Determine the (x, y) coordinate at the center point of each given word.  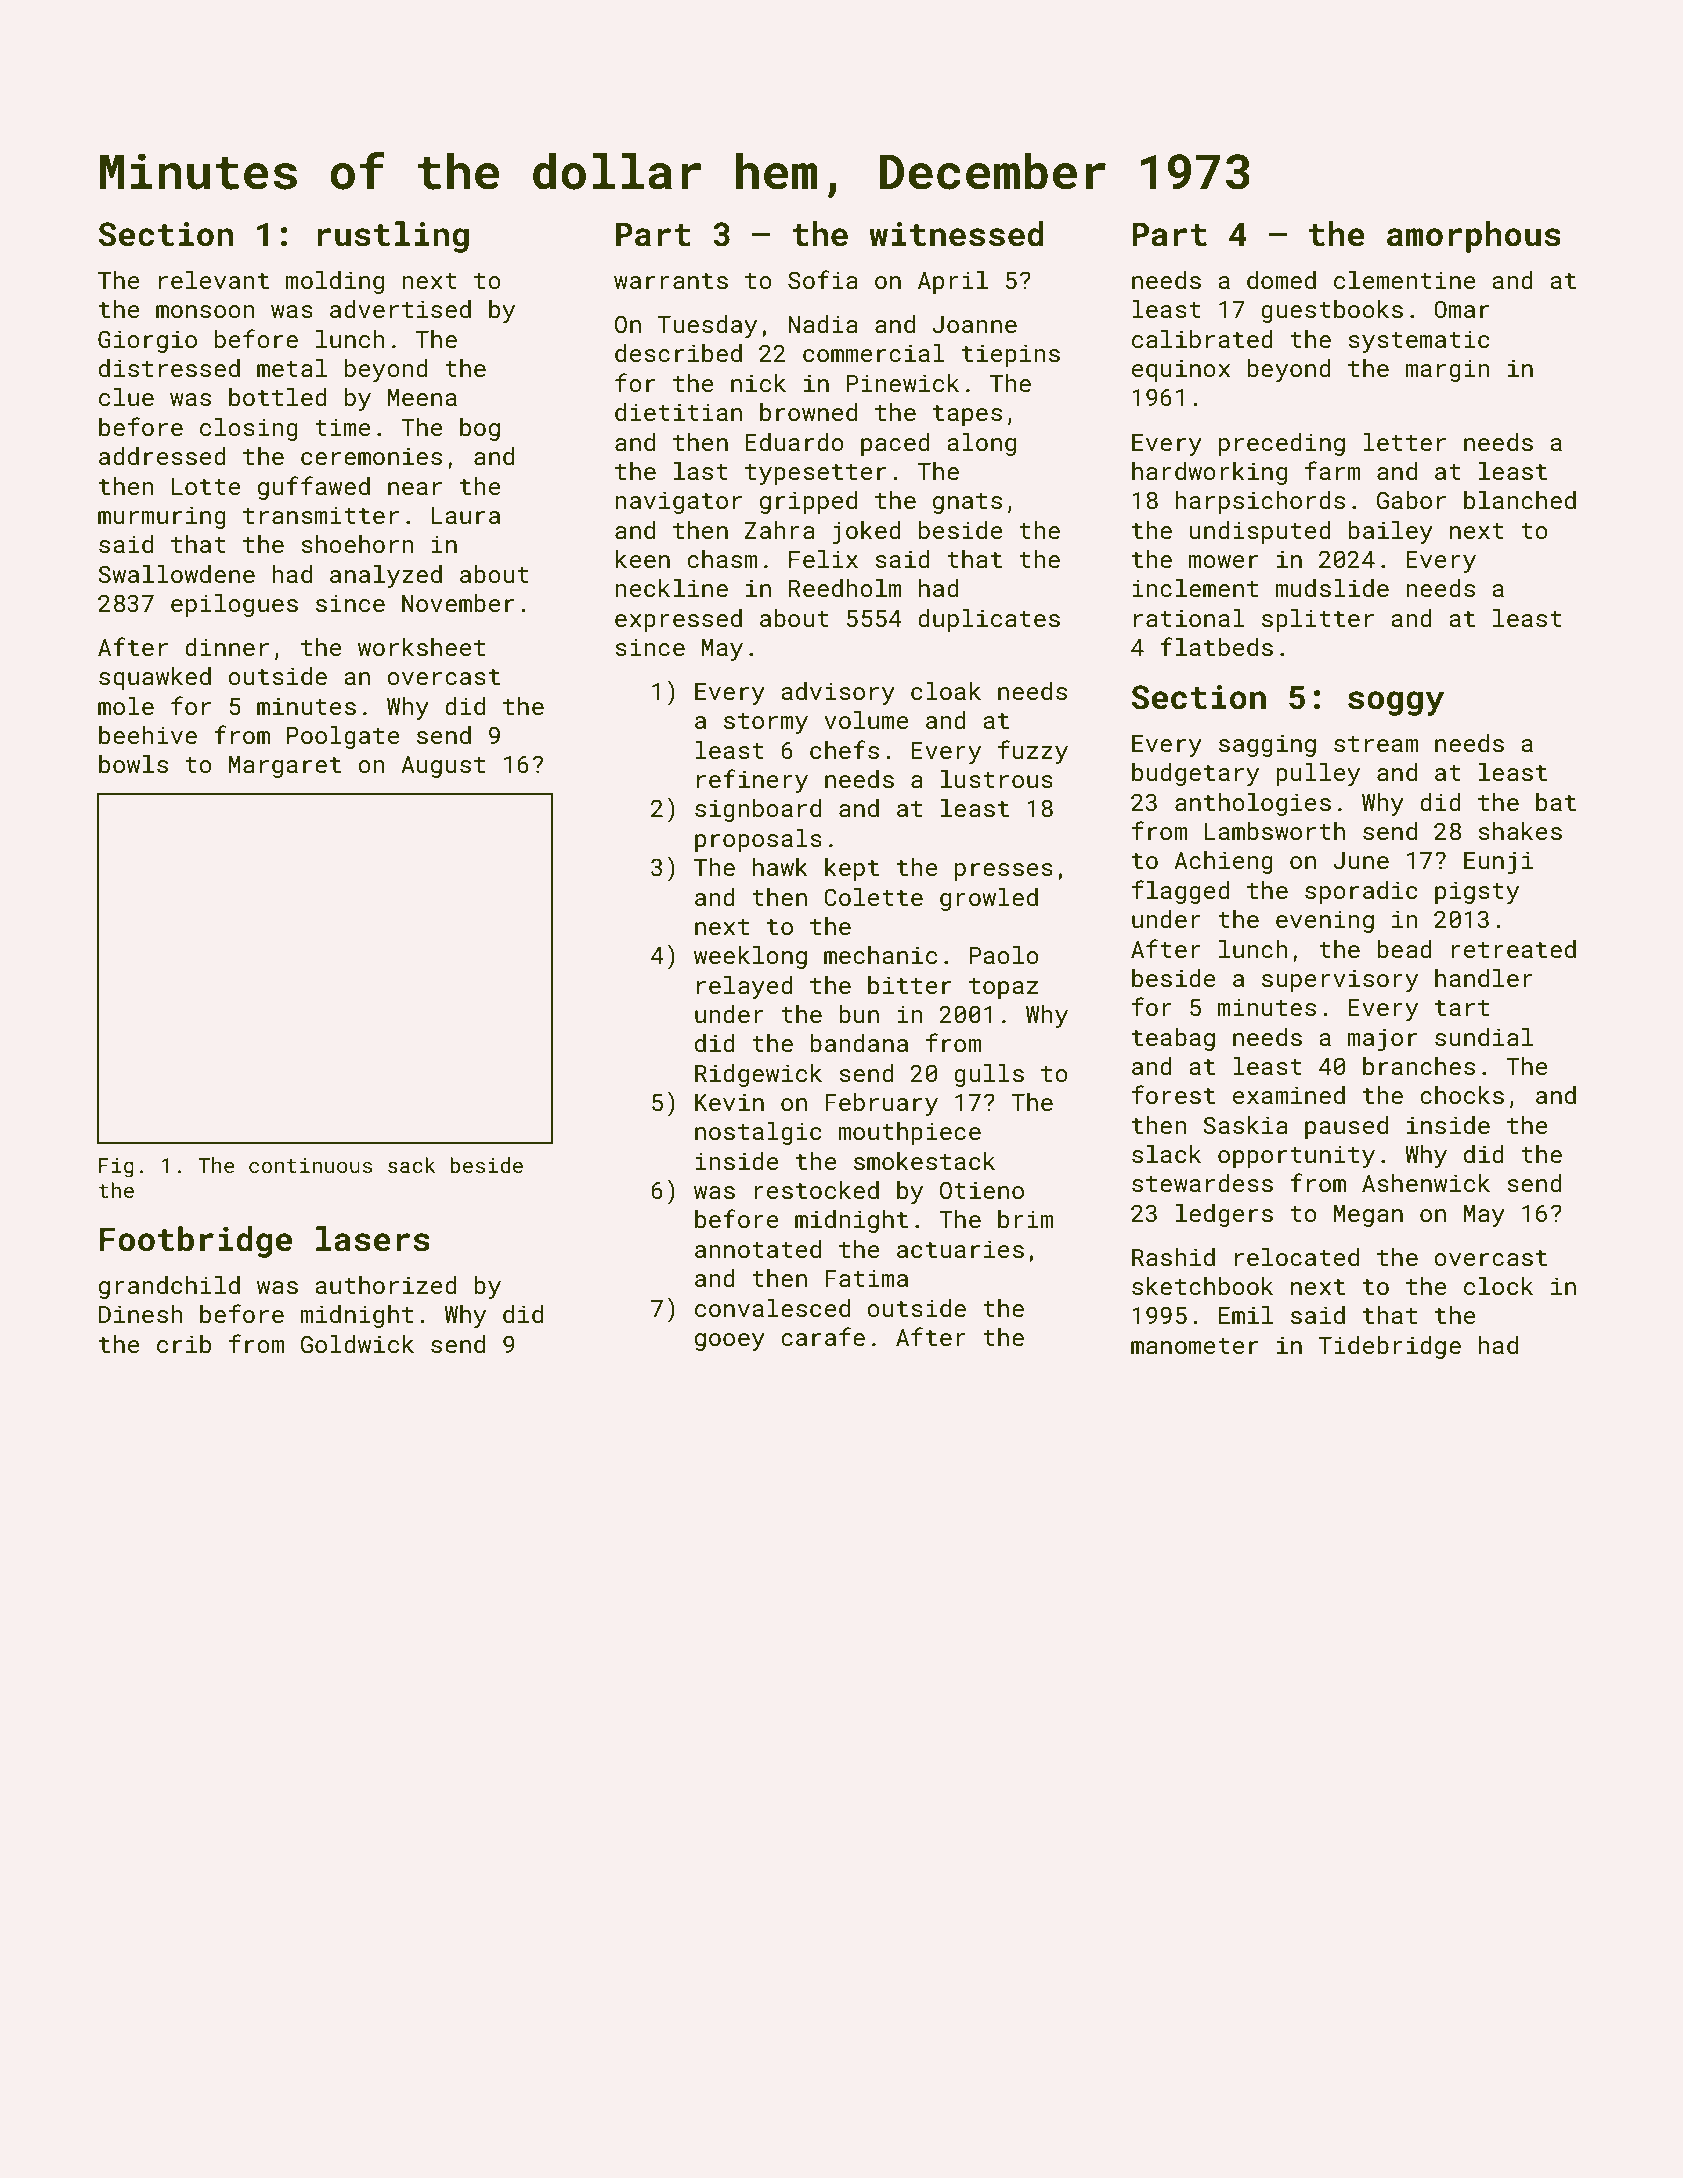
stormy (766, 723)
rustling (393, 237)
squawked (155, 678)
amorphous (1474, 237)
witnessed (956, 234)
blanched (1520, 500)
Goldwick (357, 1344)
